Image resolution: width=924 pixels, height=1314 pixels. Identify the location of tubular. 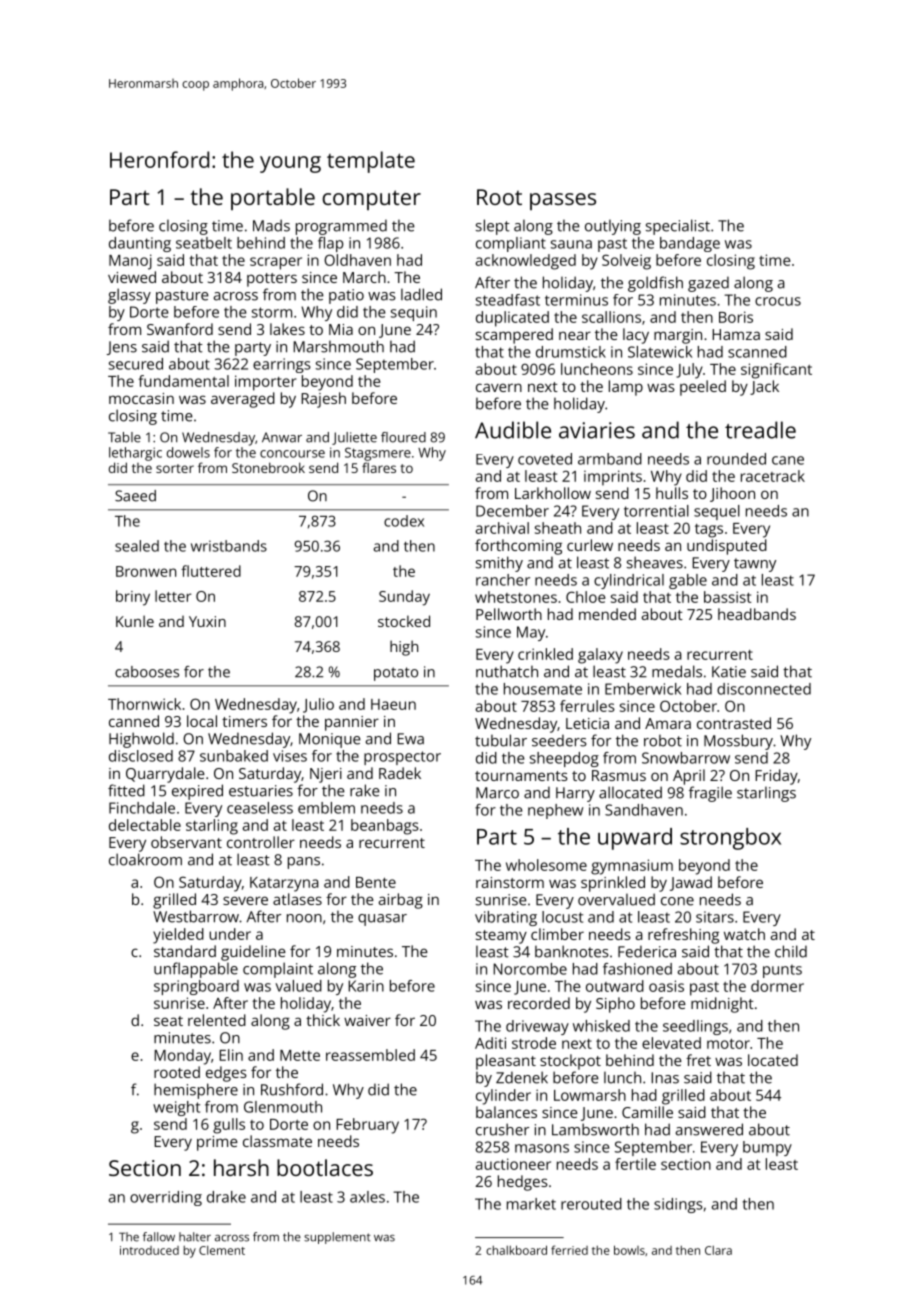
(501, 740).
